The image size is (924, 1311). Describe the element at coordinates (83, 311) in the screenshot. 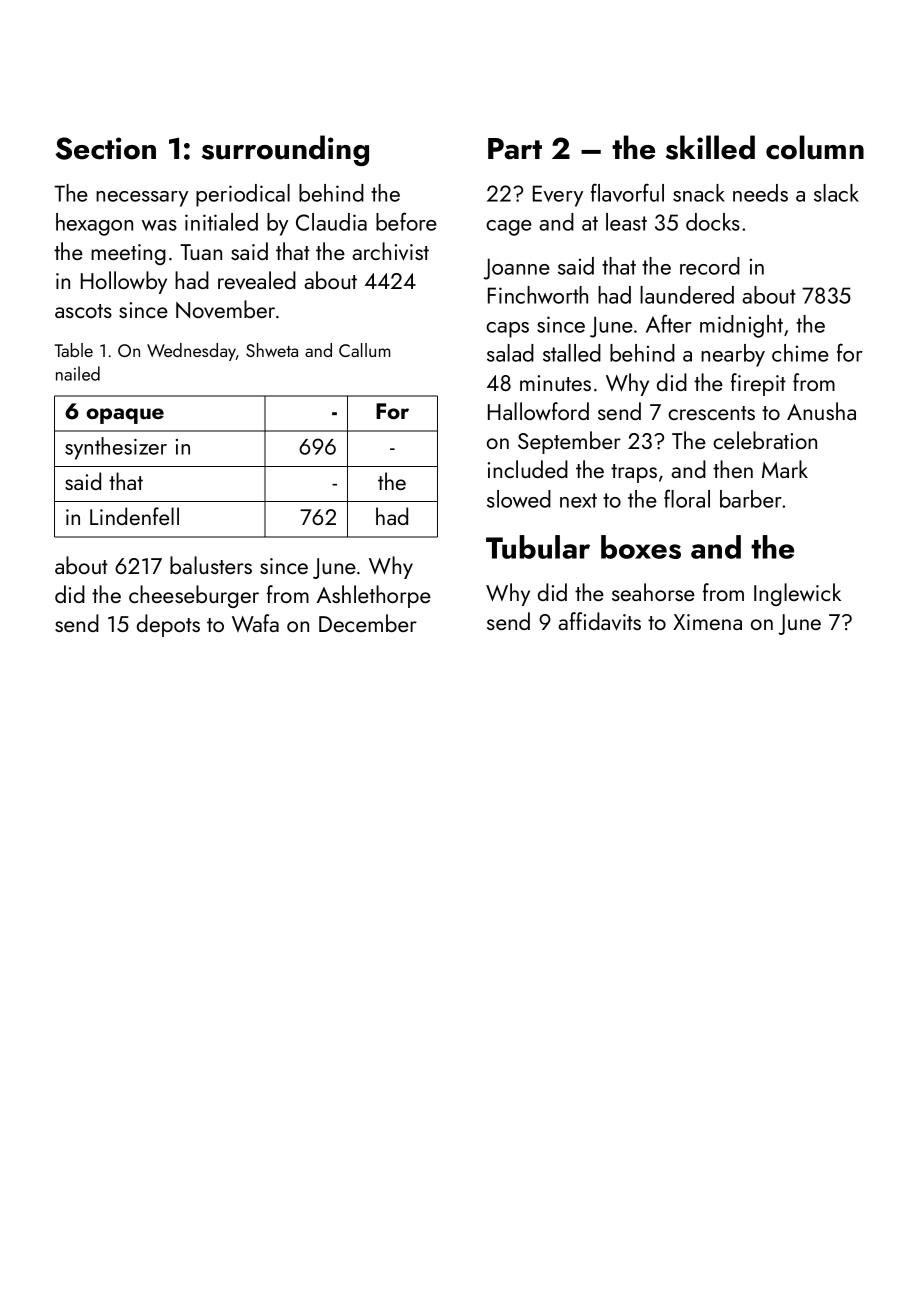

I see `ascots` at that location.
